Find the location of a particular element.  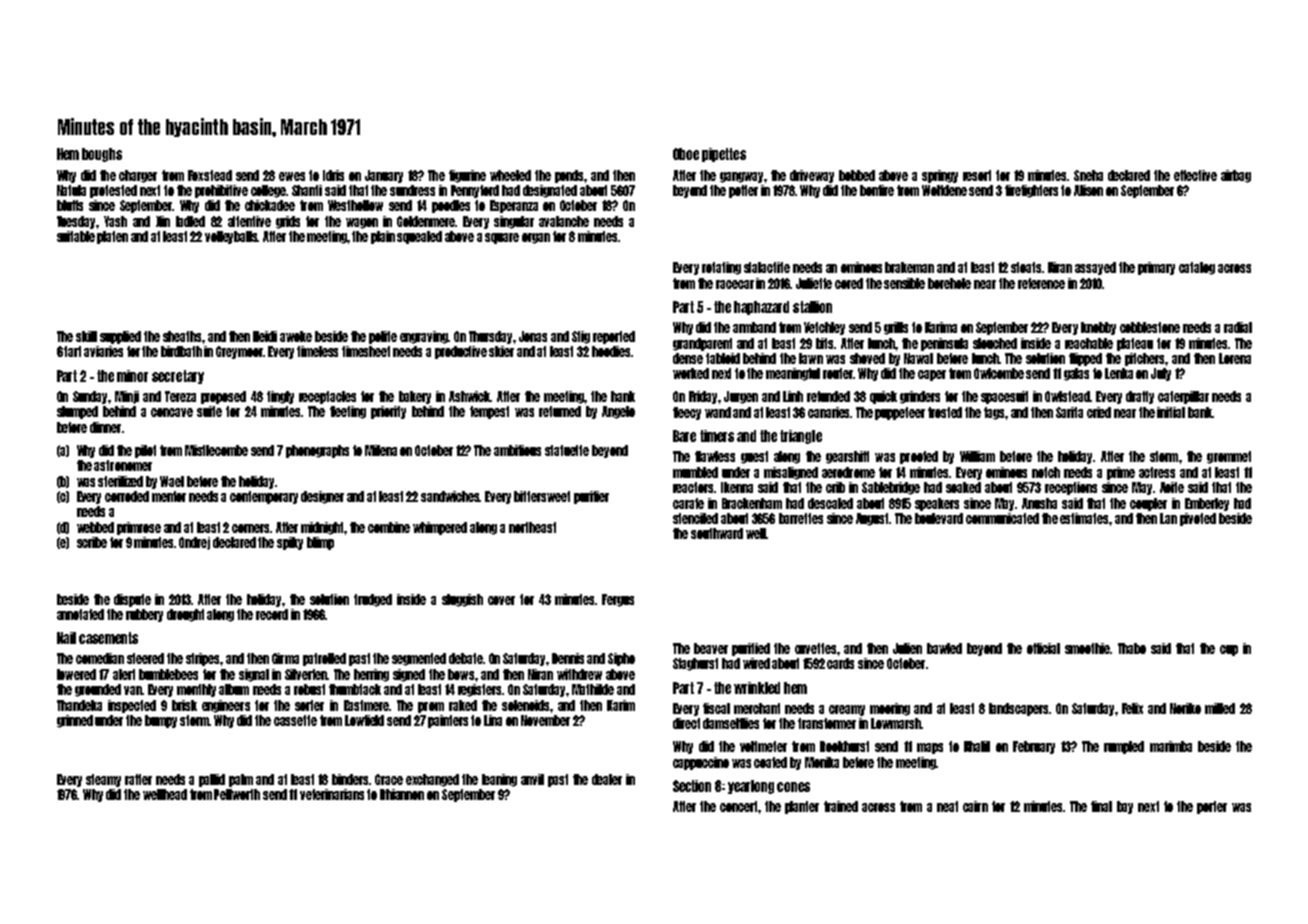

volleyballs is located at coordinates (232, 237).
